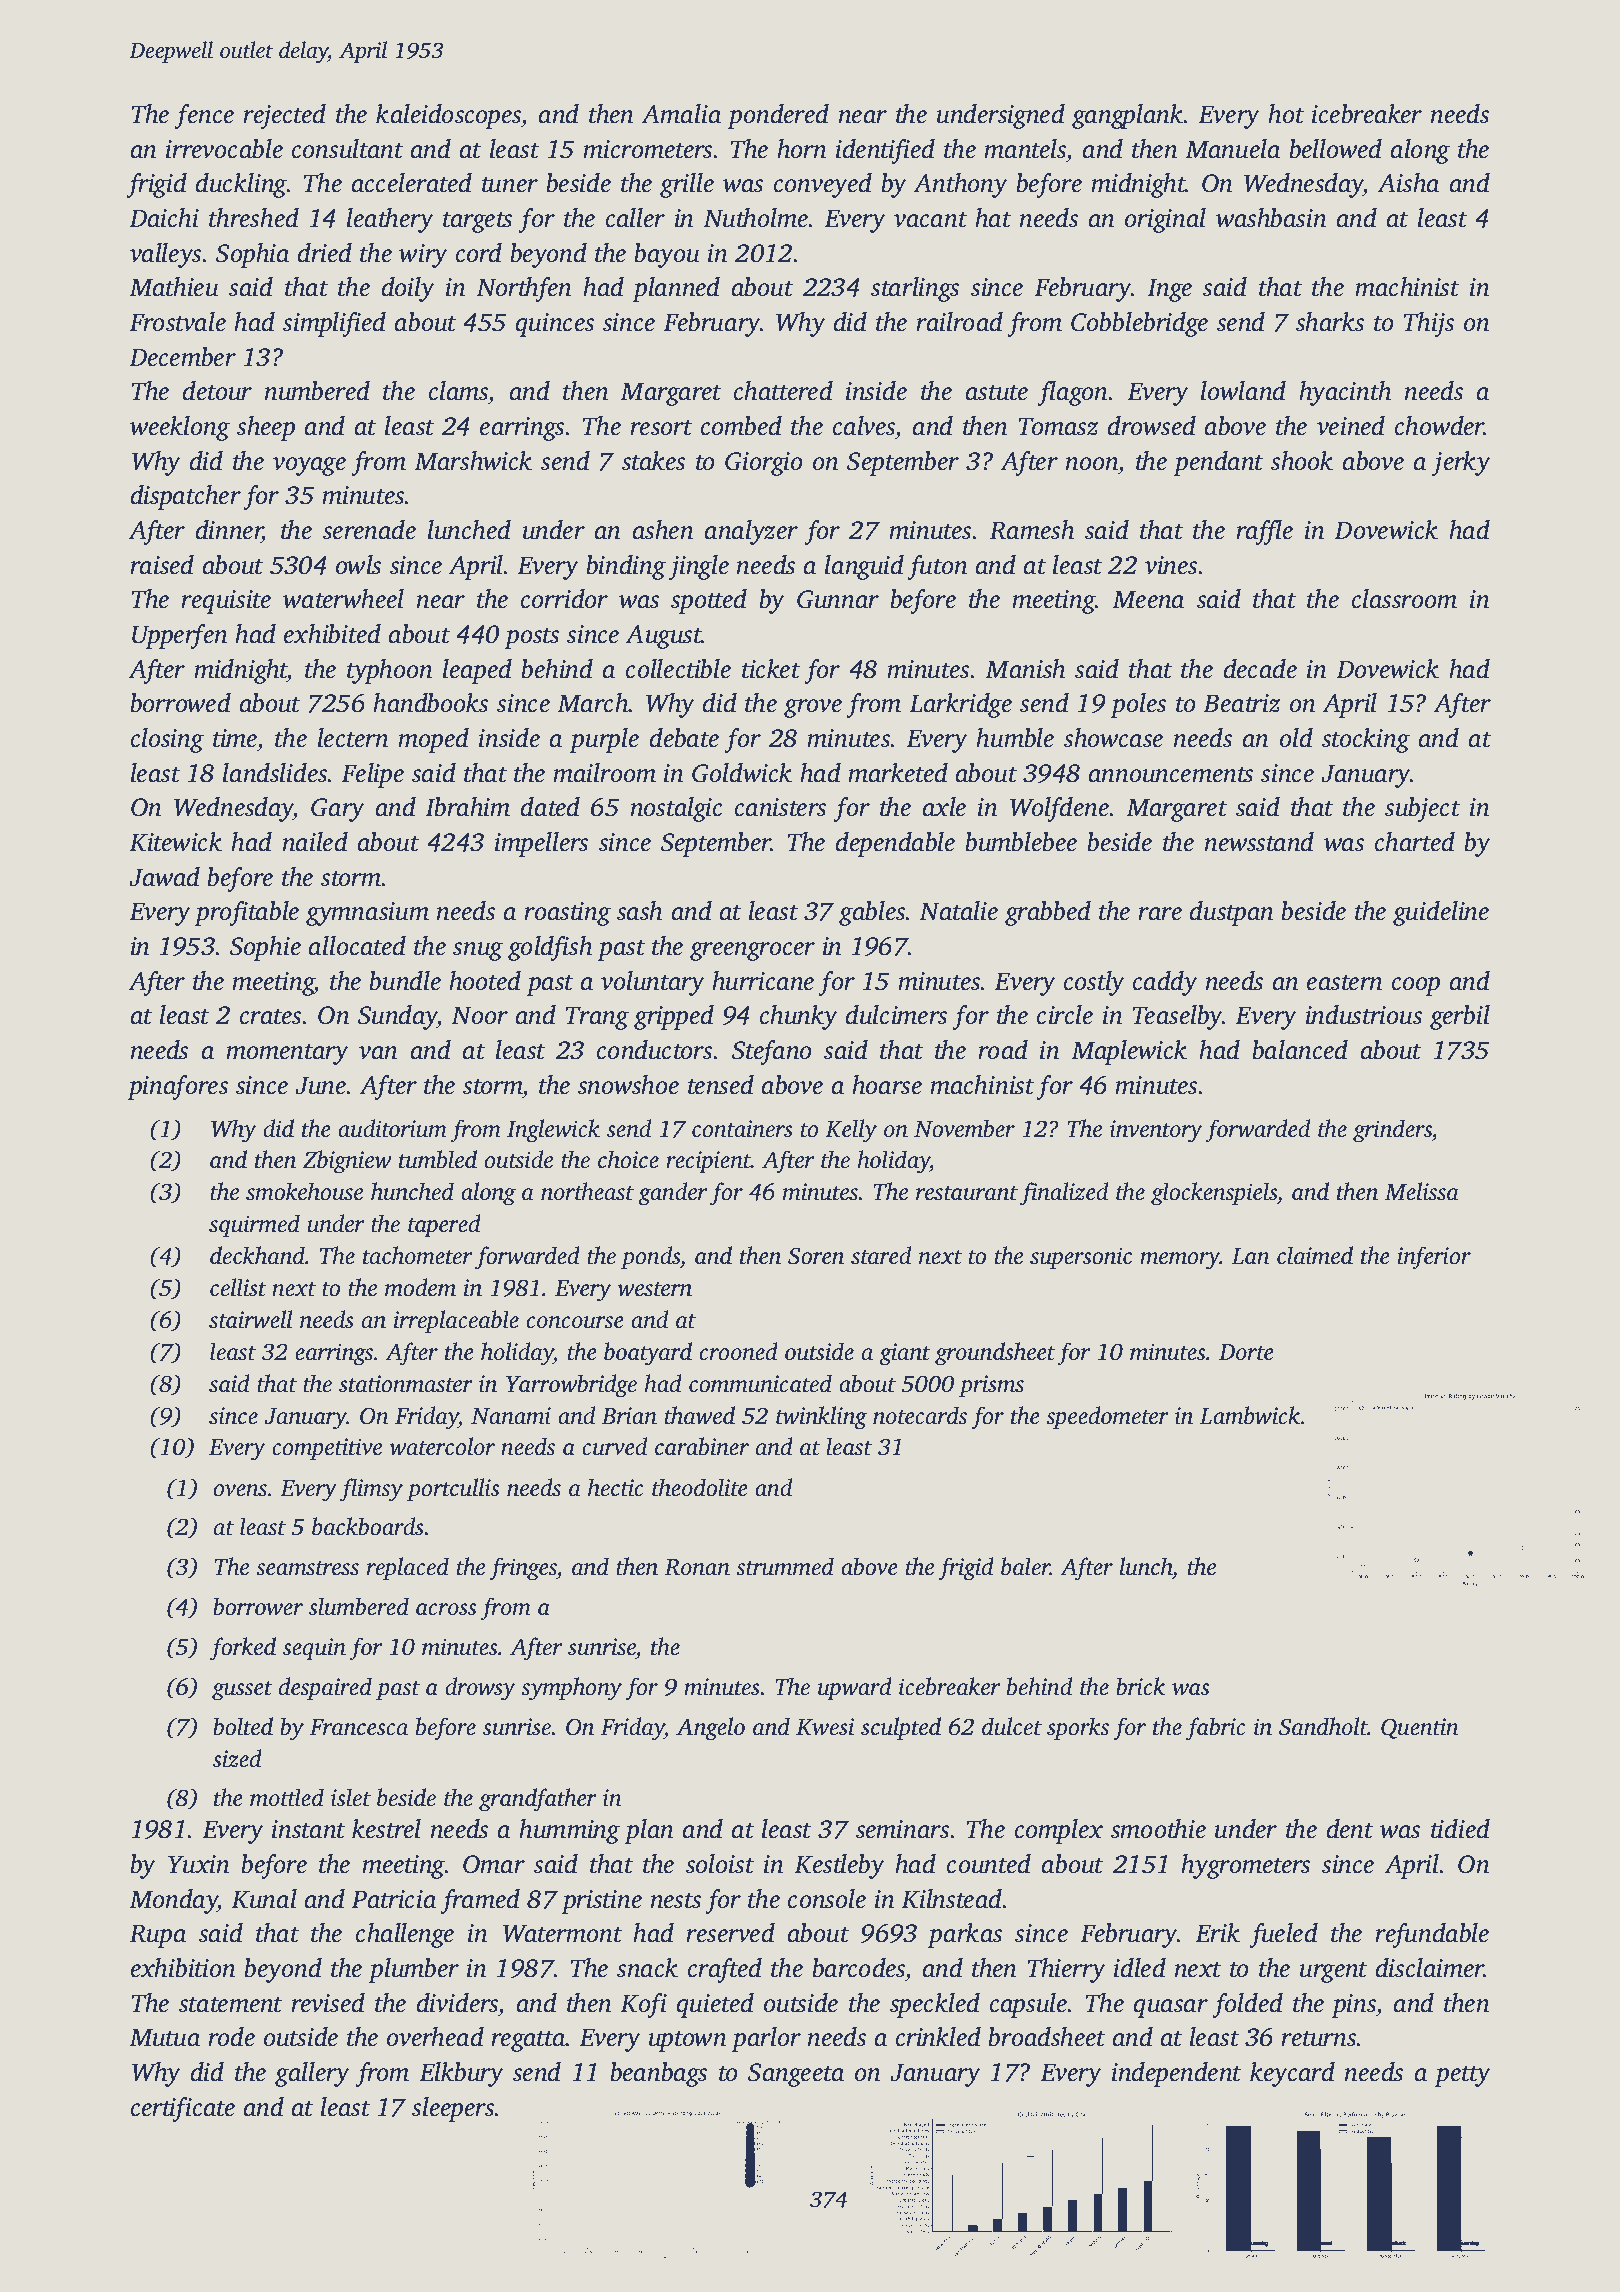  I want to click on dividers, so click(457, 2003).
